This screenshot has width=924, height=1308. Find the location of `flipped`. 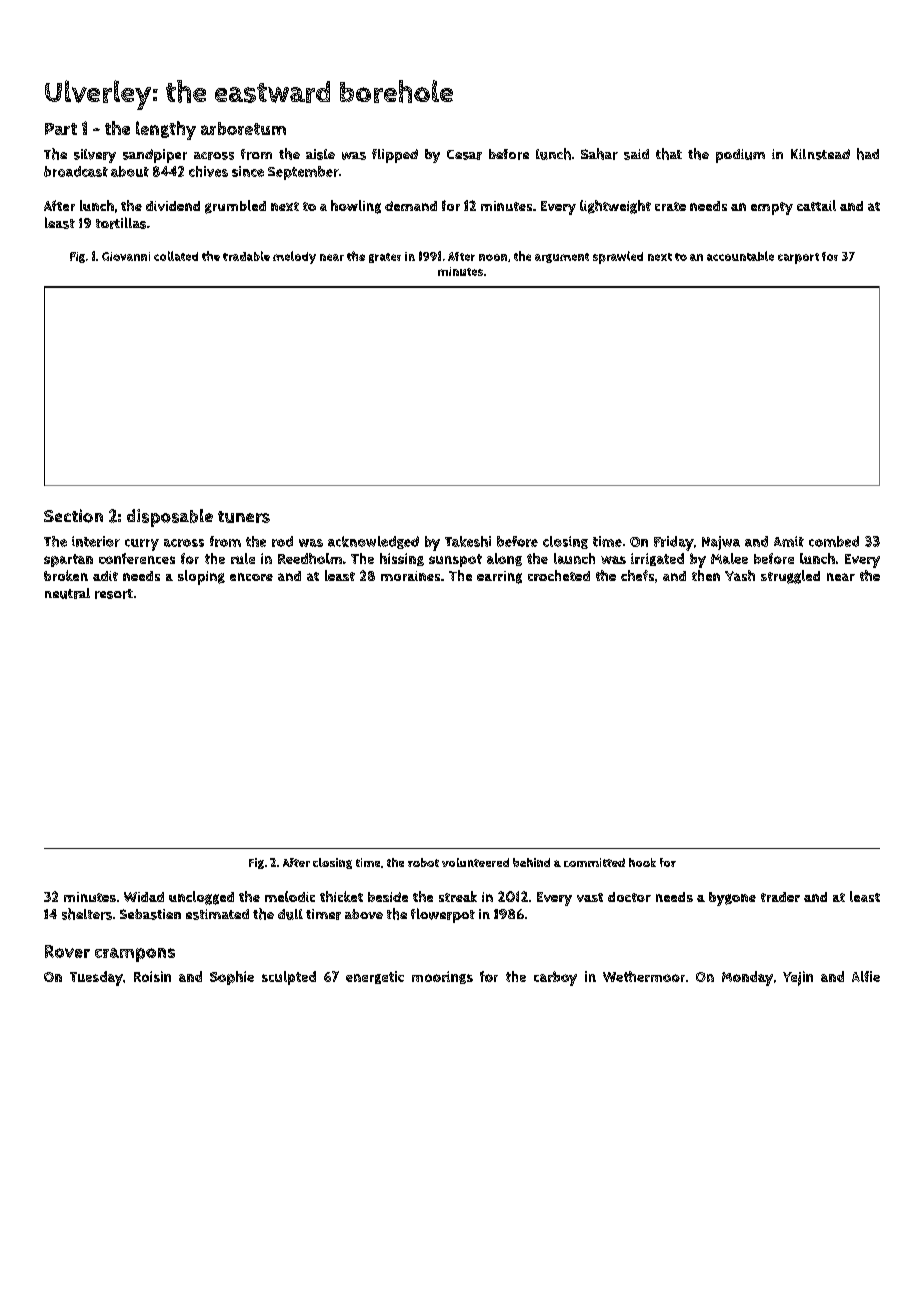

flipped is located at coordinates (395, 156).
